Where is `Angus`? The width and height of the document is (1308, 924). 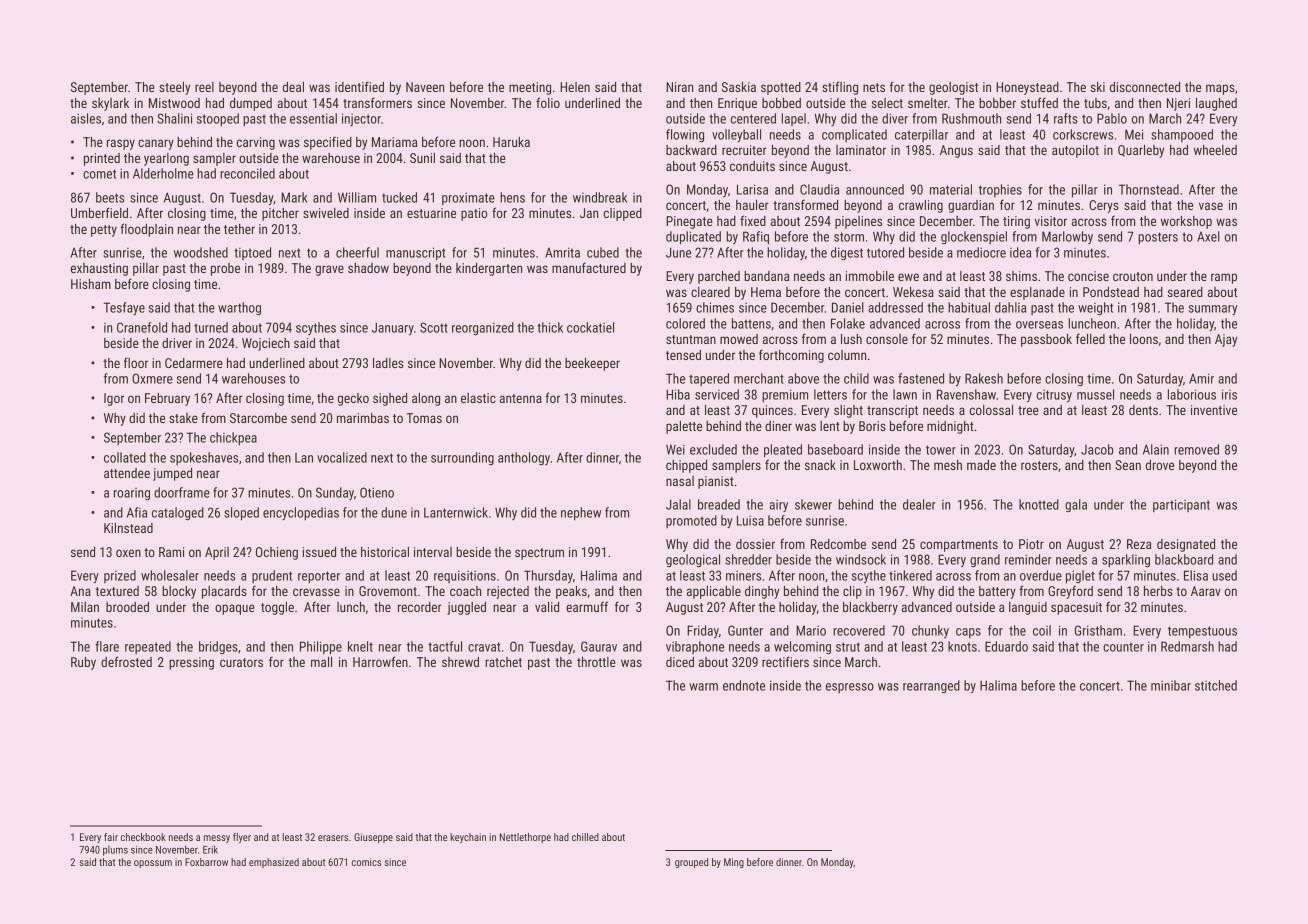 Angus is located at coordinates (956, 151).
